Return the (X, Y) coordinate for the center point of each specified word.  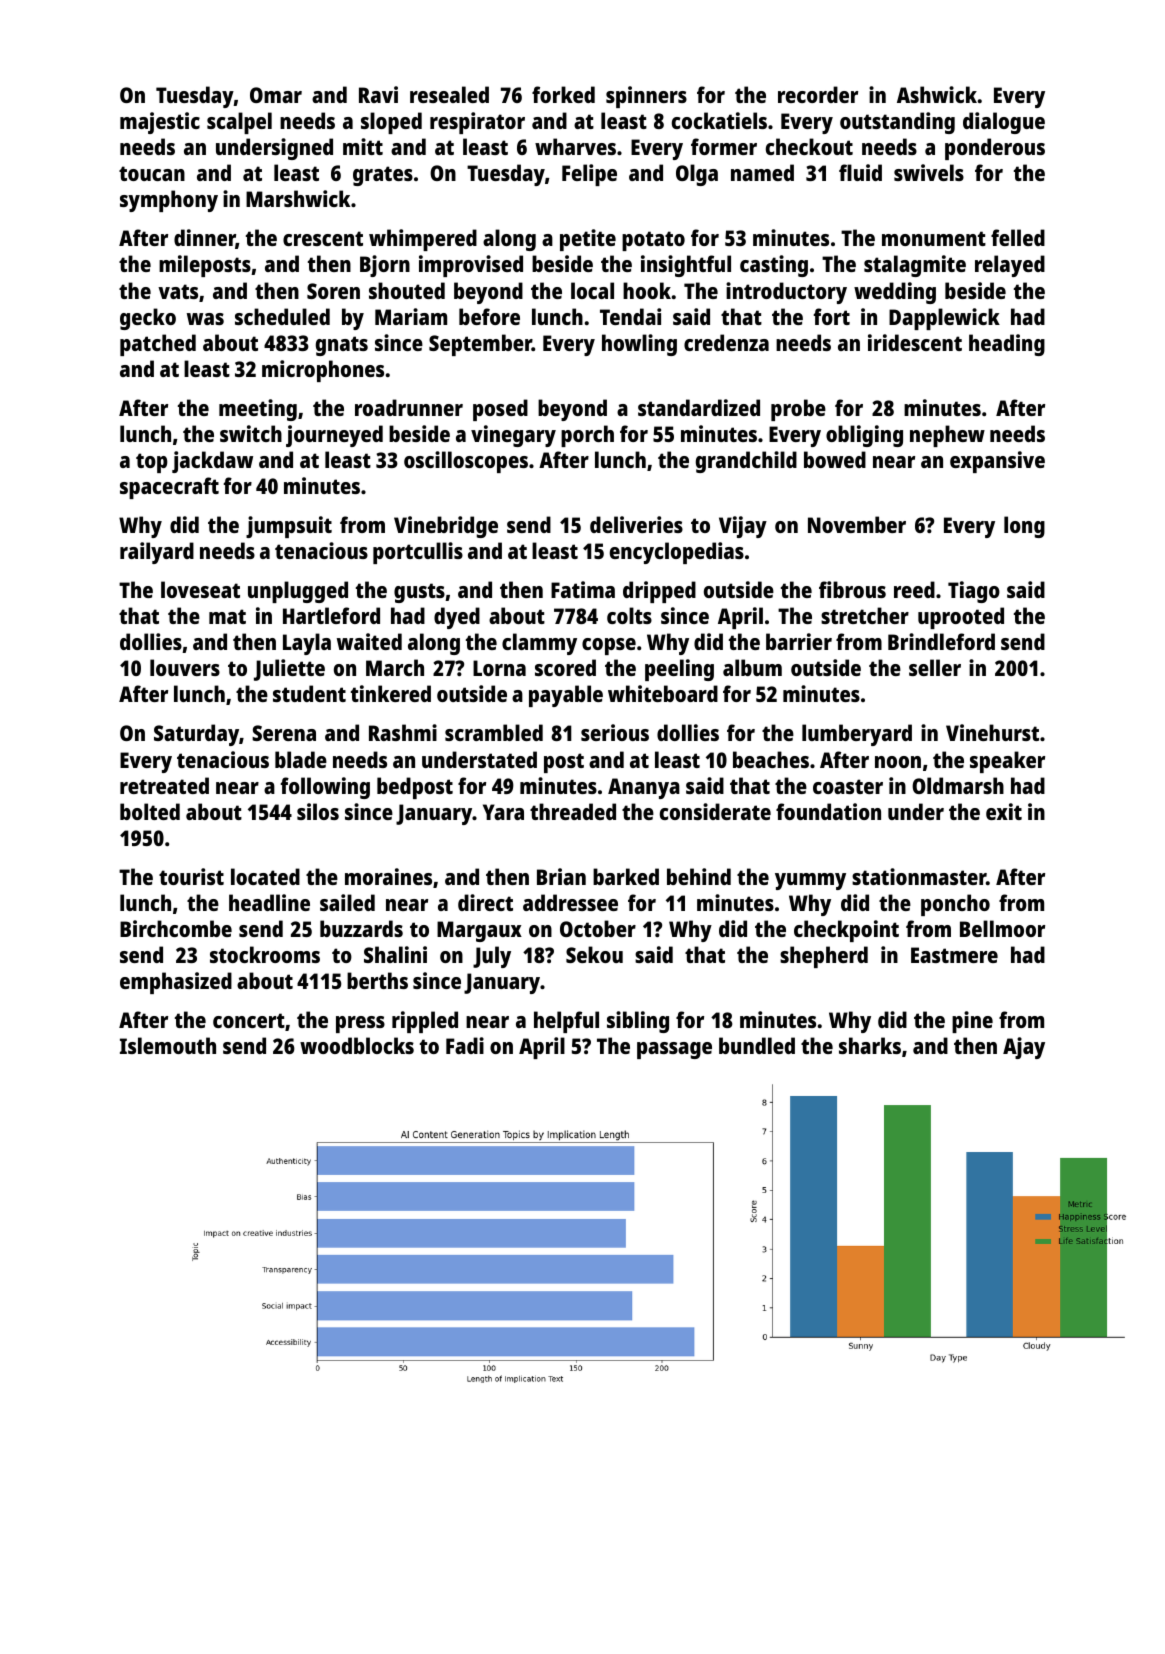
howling (639, 345)
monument (934, 238)
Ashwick (937, 94)
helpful (566, 1022)
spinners (646, 97)
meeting (258, 410)
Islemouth (168, 1045)
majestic (160, 123)
